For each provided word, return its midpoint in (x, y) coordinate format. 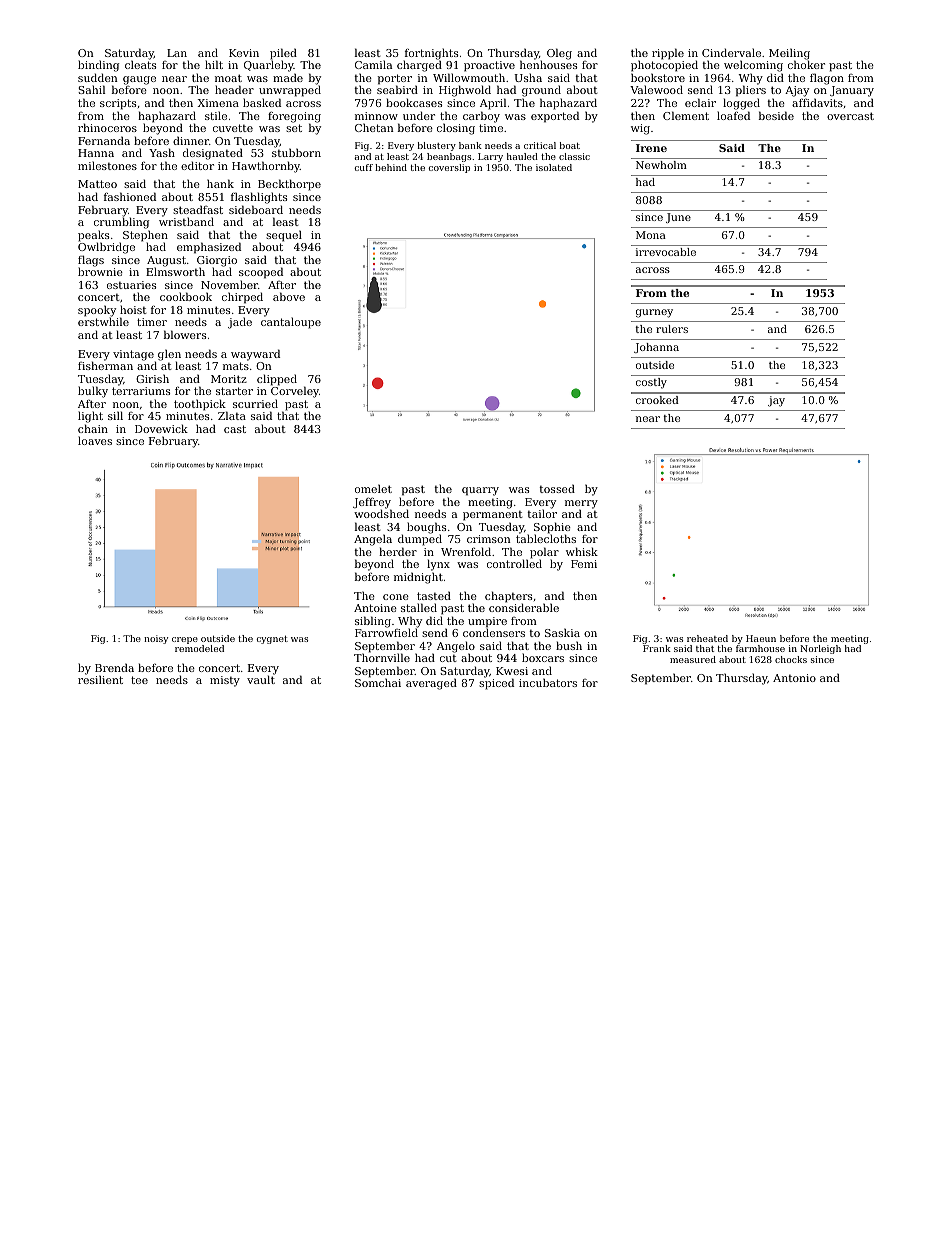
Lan (177, 53)
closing (456, 129)
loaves (95, 440)
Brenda (114, 667)
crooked (657, 400)
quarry (480, 491)
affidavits (817, 102)
